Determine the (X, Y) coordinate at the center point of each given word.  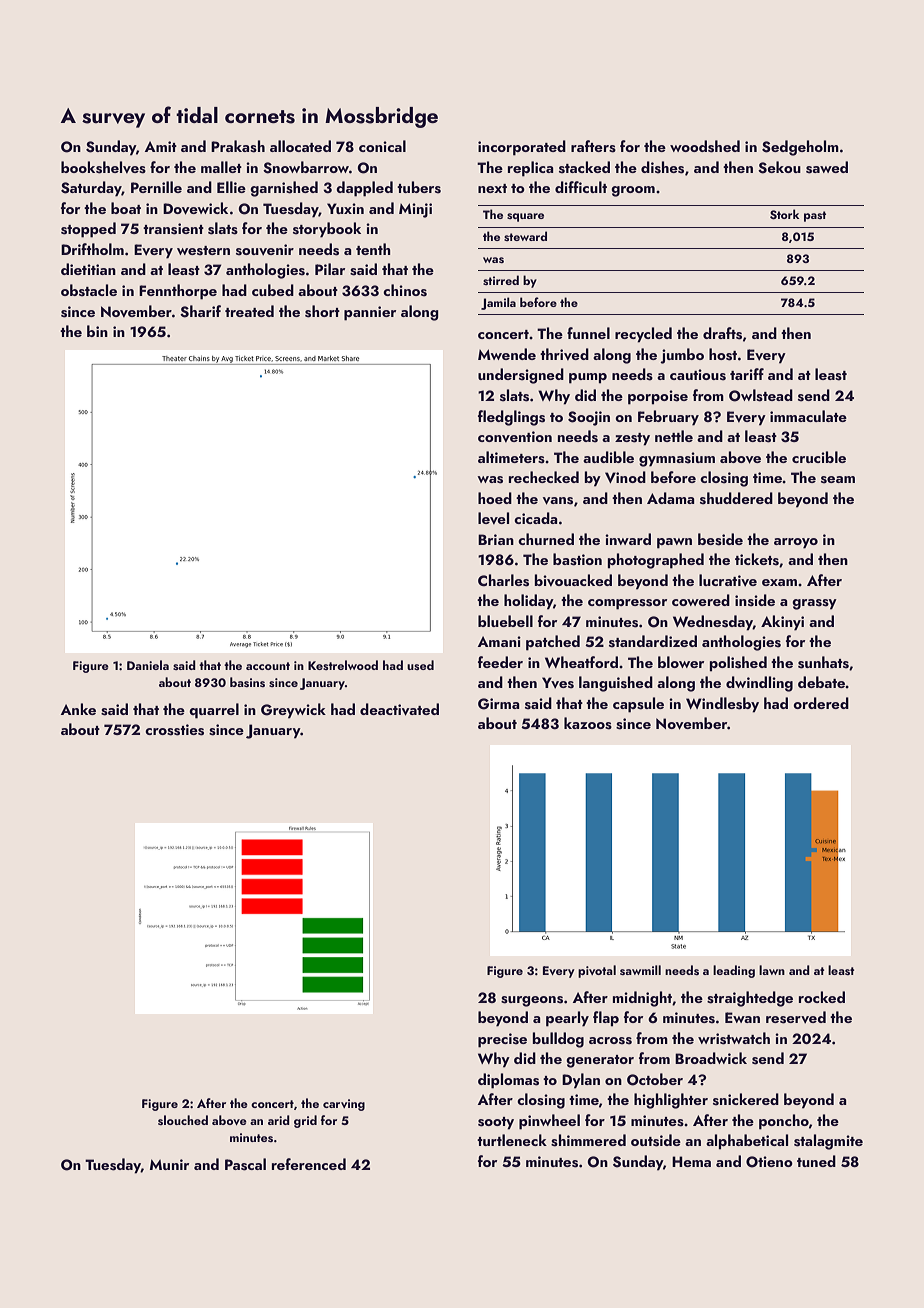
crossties (174, 730)
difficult (581, 187)
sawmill (640, 970)
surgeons (532, 1001)
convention (515, 436)
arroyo (796, 543)
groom (633, 191)
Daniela (148, 665)
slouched (183, 1120)
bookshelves (103, 167)
